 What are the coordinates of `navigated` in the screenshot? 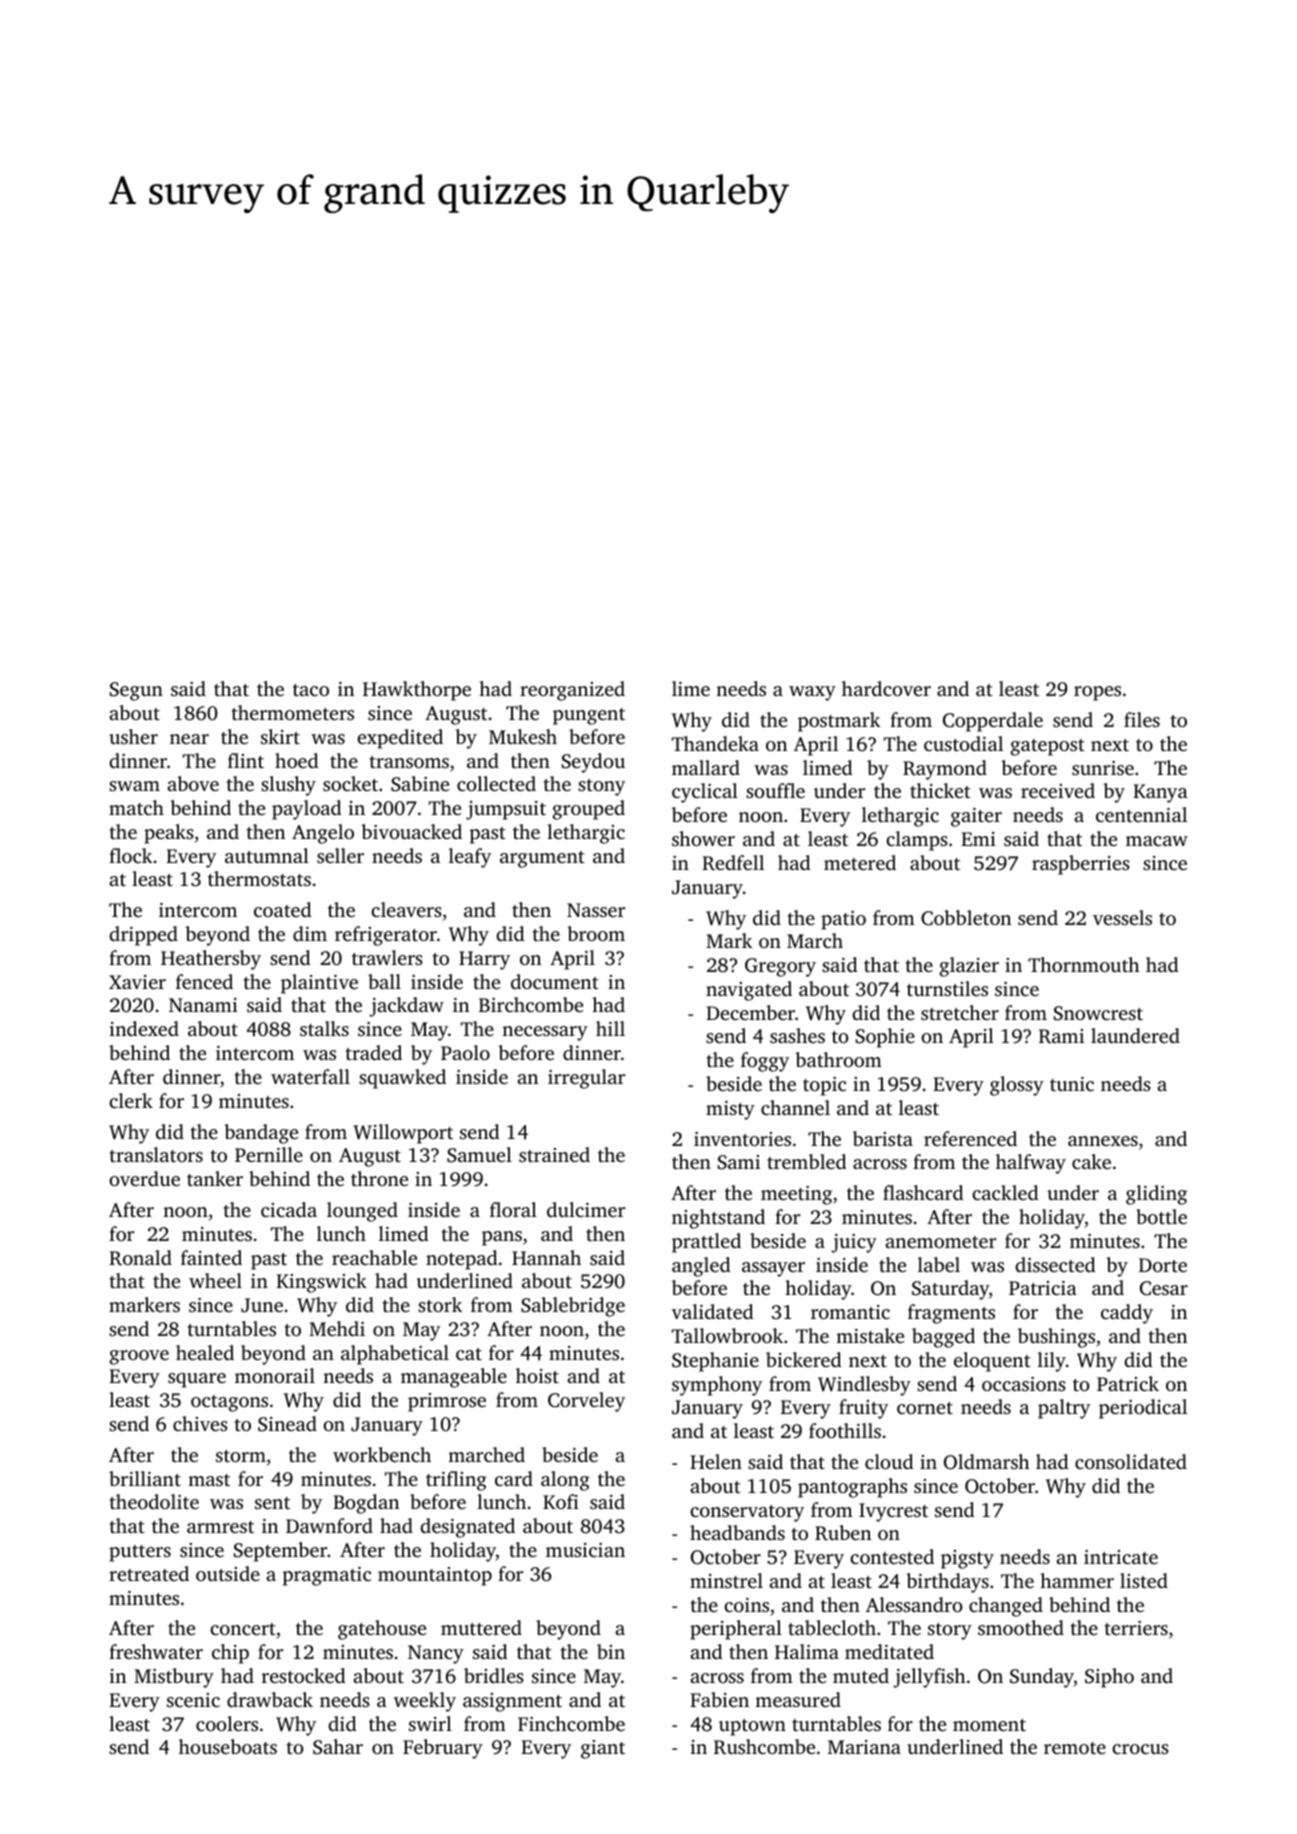 It's located at (749, 991).
